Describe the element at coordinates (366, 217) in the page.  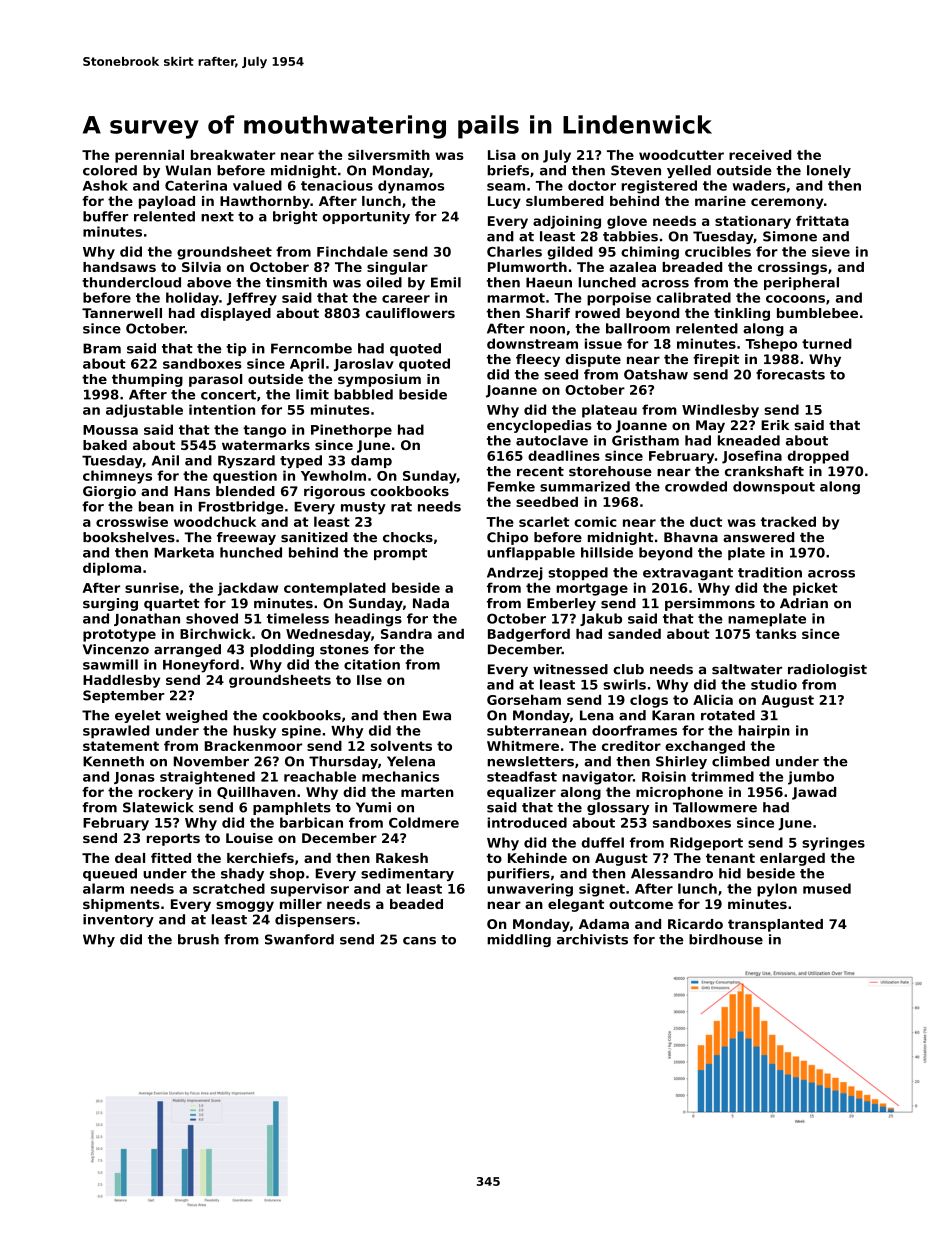
I see `opportunity` at that location.
